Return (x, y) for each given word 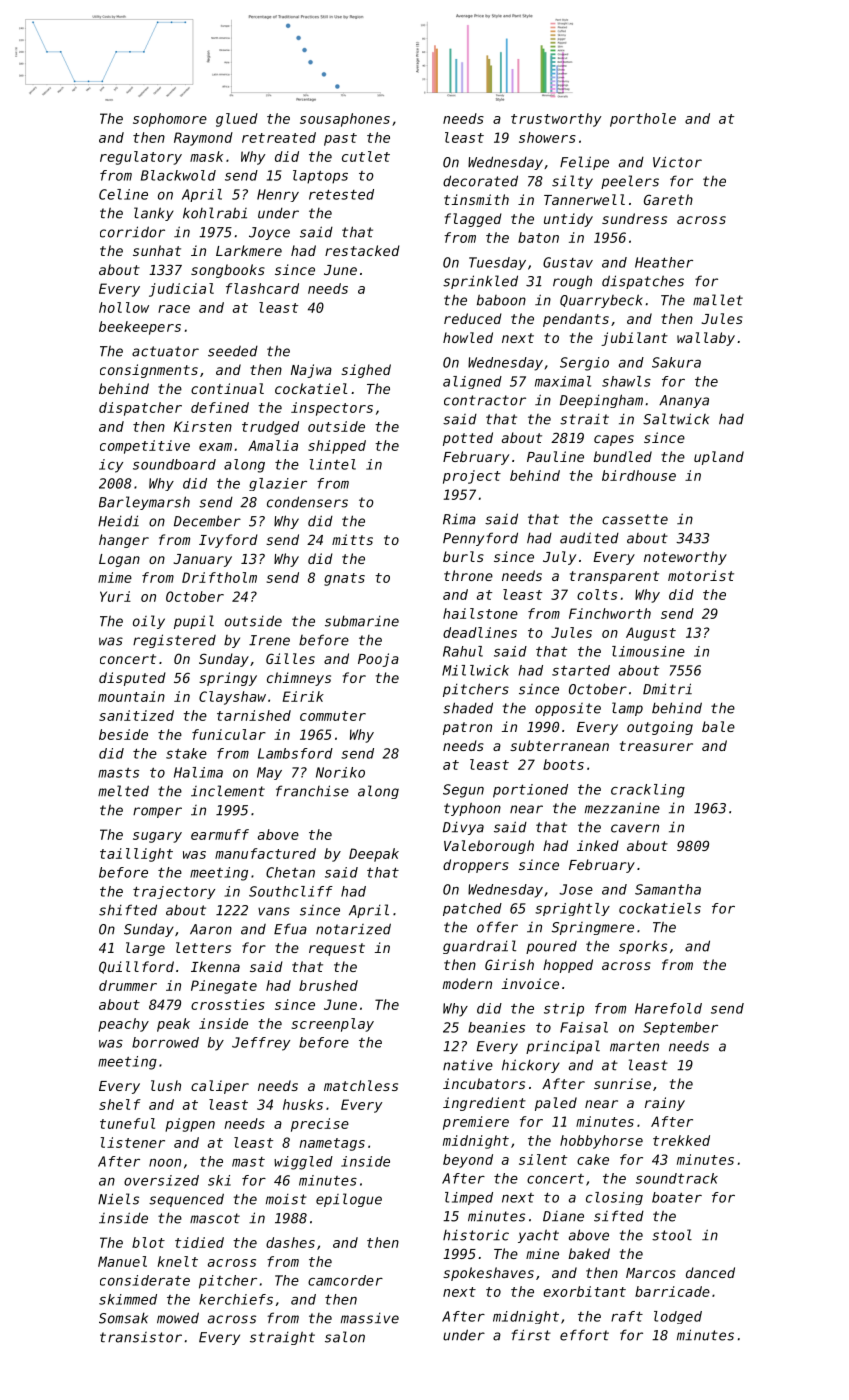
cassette (635, 519)
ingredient (484, 1104)
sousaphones (345, 120)
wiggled (303, 1163)
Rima (459, 519)
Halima (198, 772)
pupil (194, 622)
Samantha (668, 889)
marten (634, 1046)
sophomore (170, 120)
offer (497, 927)
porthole (643, 120)
